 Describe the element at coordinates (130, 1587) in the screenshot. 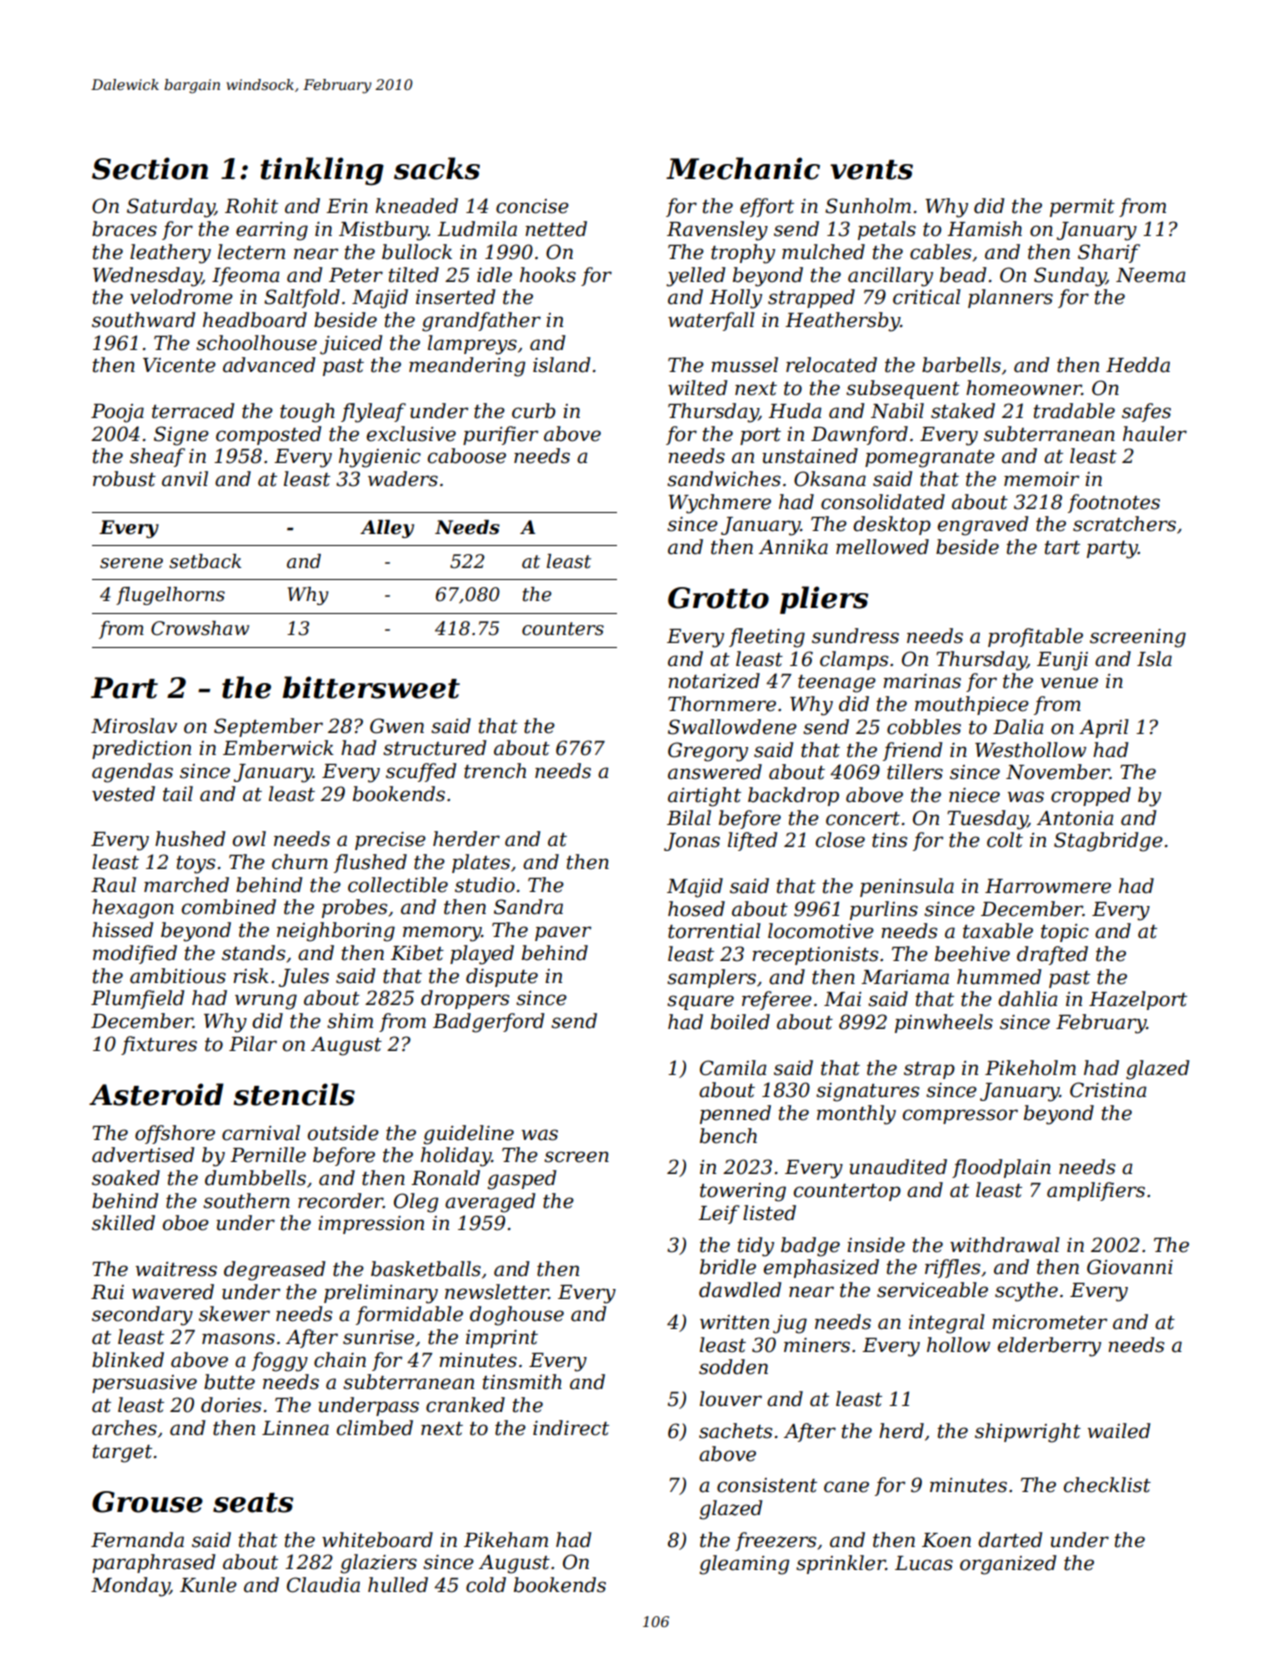

I see `Monday` at that location.
